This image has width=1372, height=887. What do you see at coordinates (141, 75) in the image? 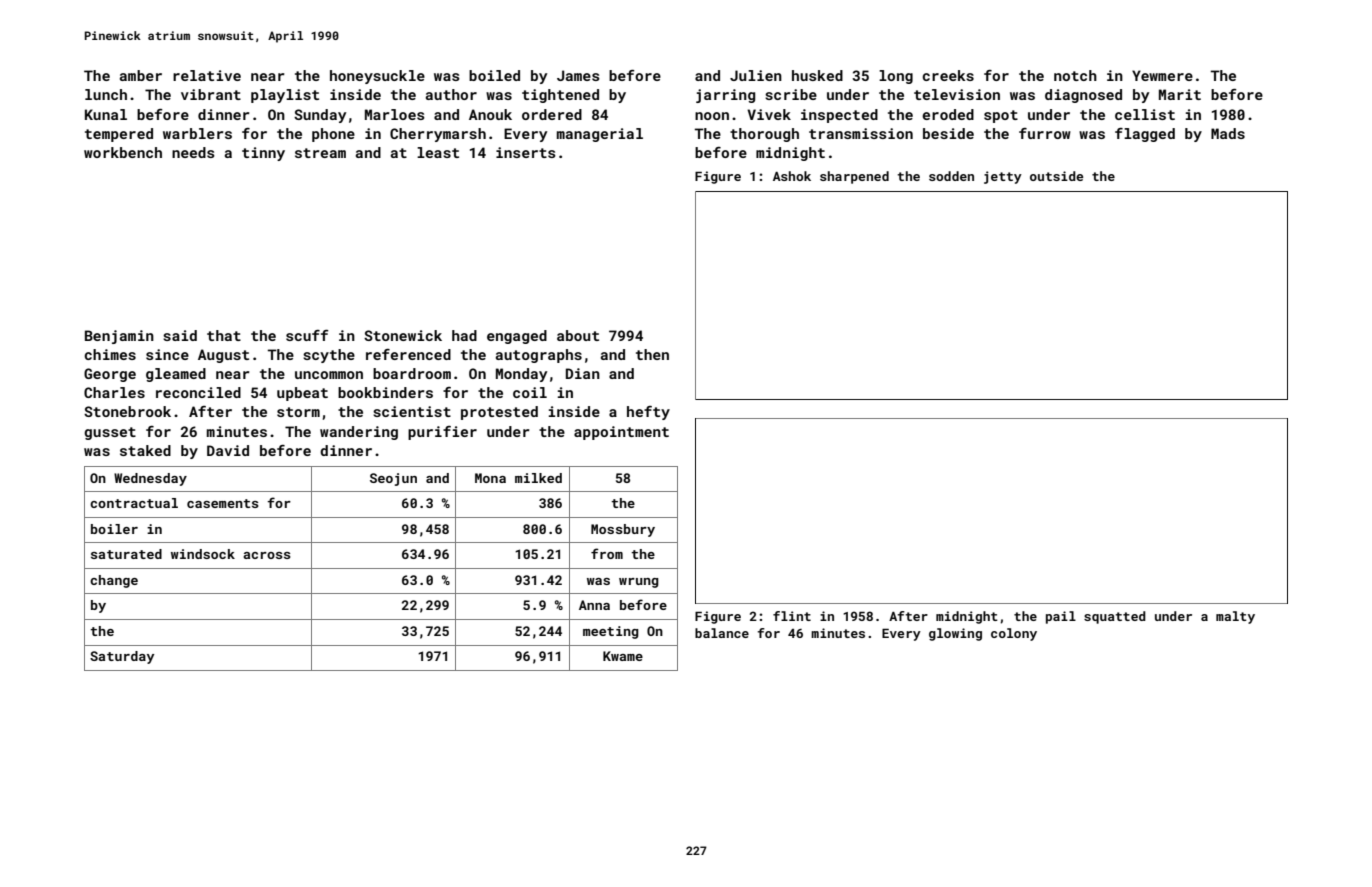
I see `amber` at bounding box center [141, 75].
